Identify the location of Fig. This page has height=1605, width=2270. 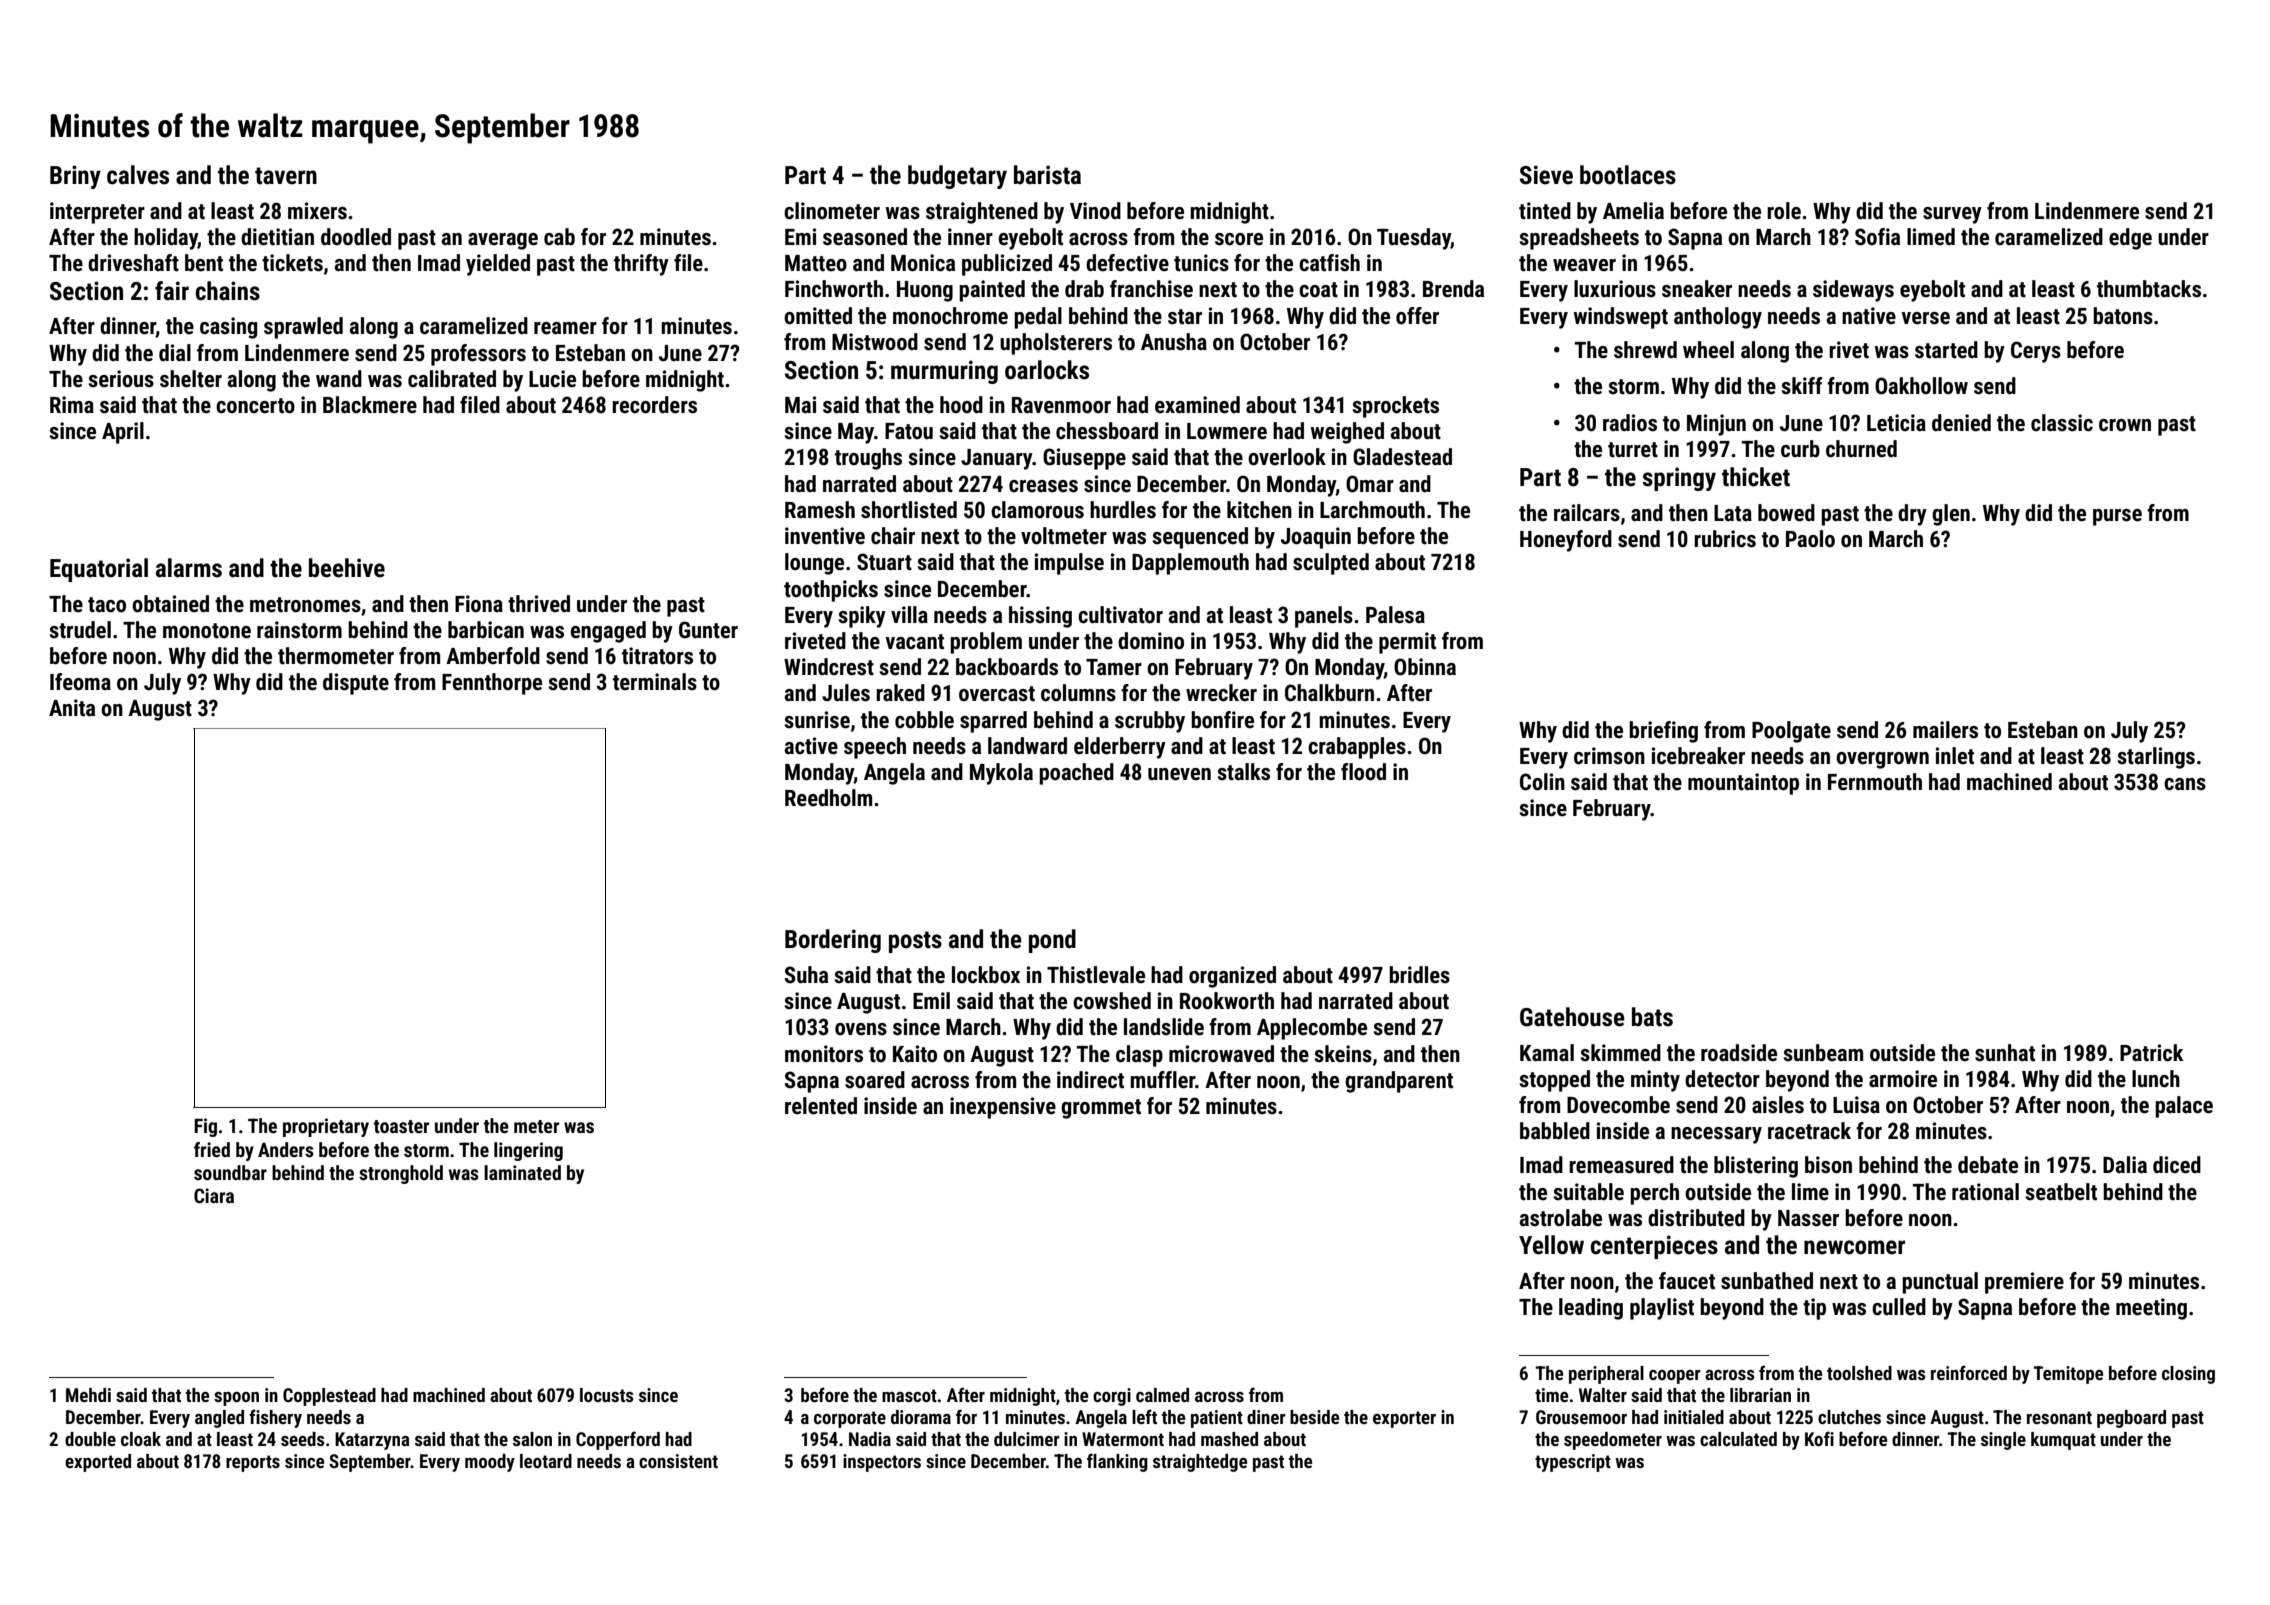
(205, 1127).
